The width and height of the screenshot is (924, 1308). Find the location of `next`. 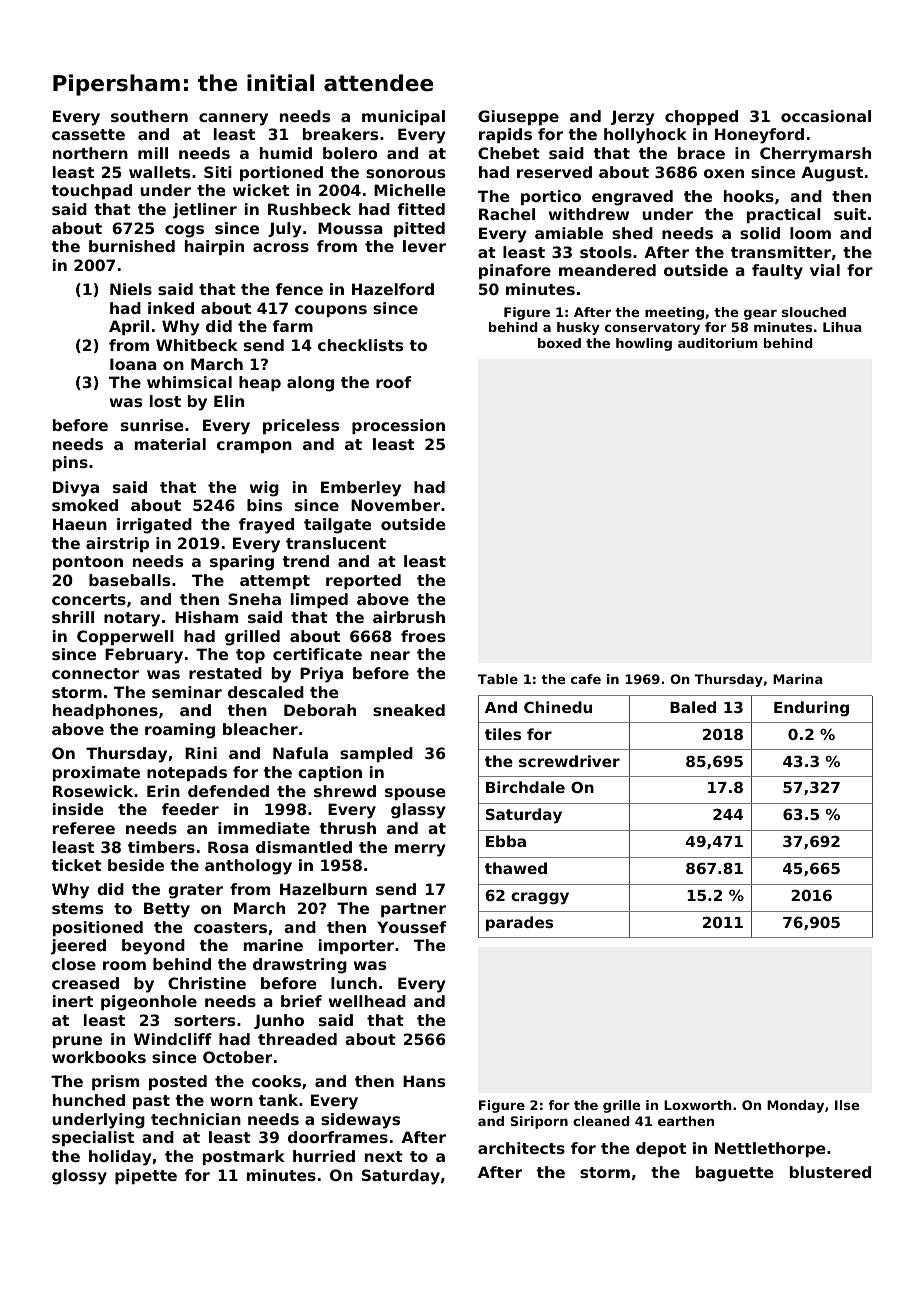

next is located at coordinates (384, 1156).
